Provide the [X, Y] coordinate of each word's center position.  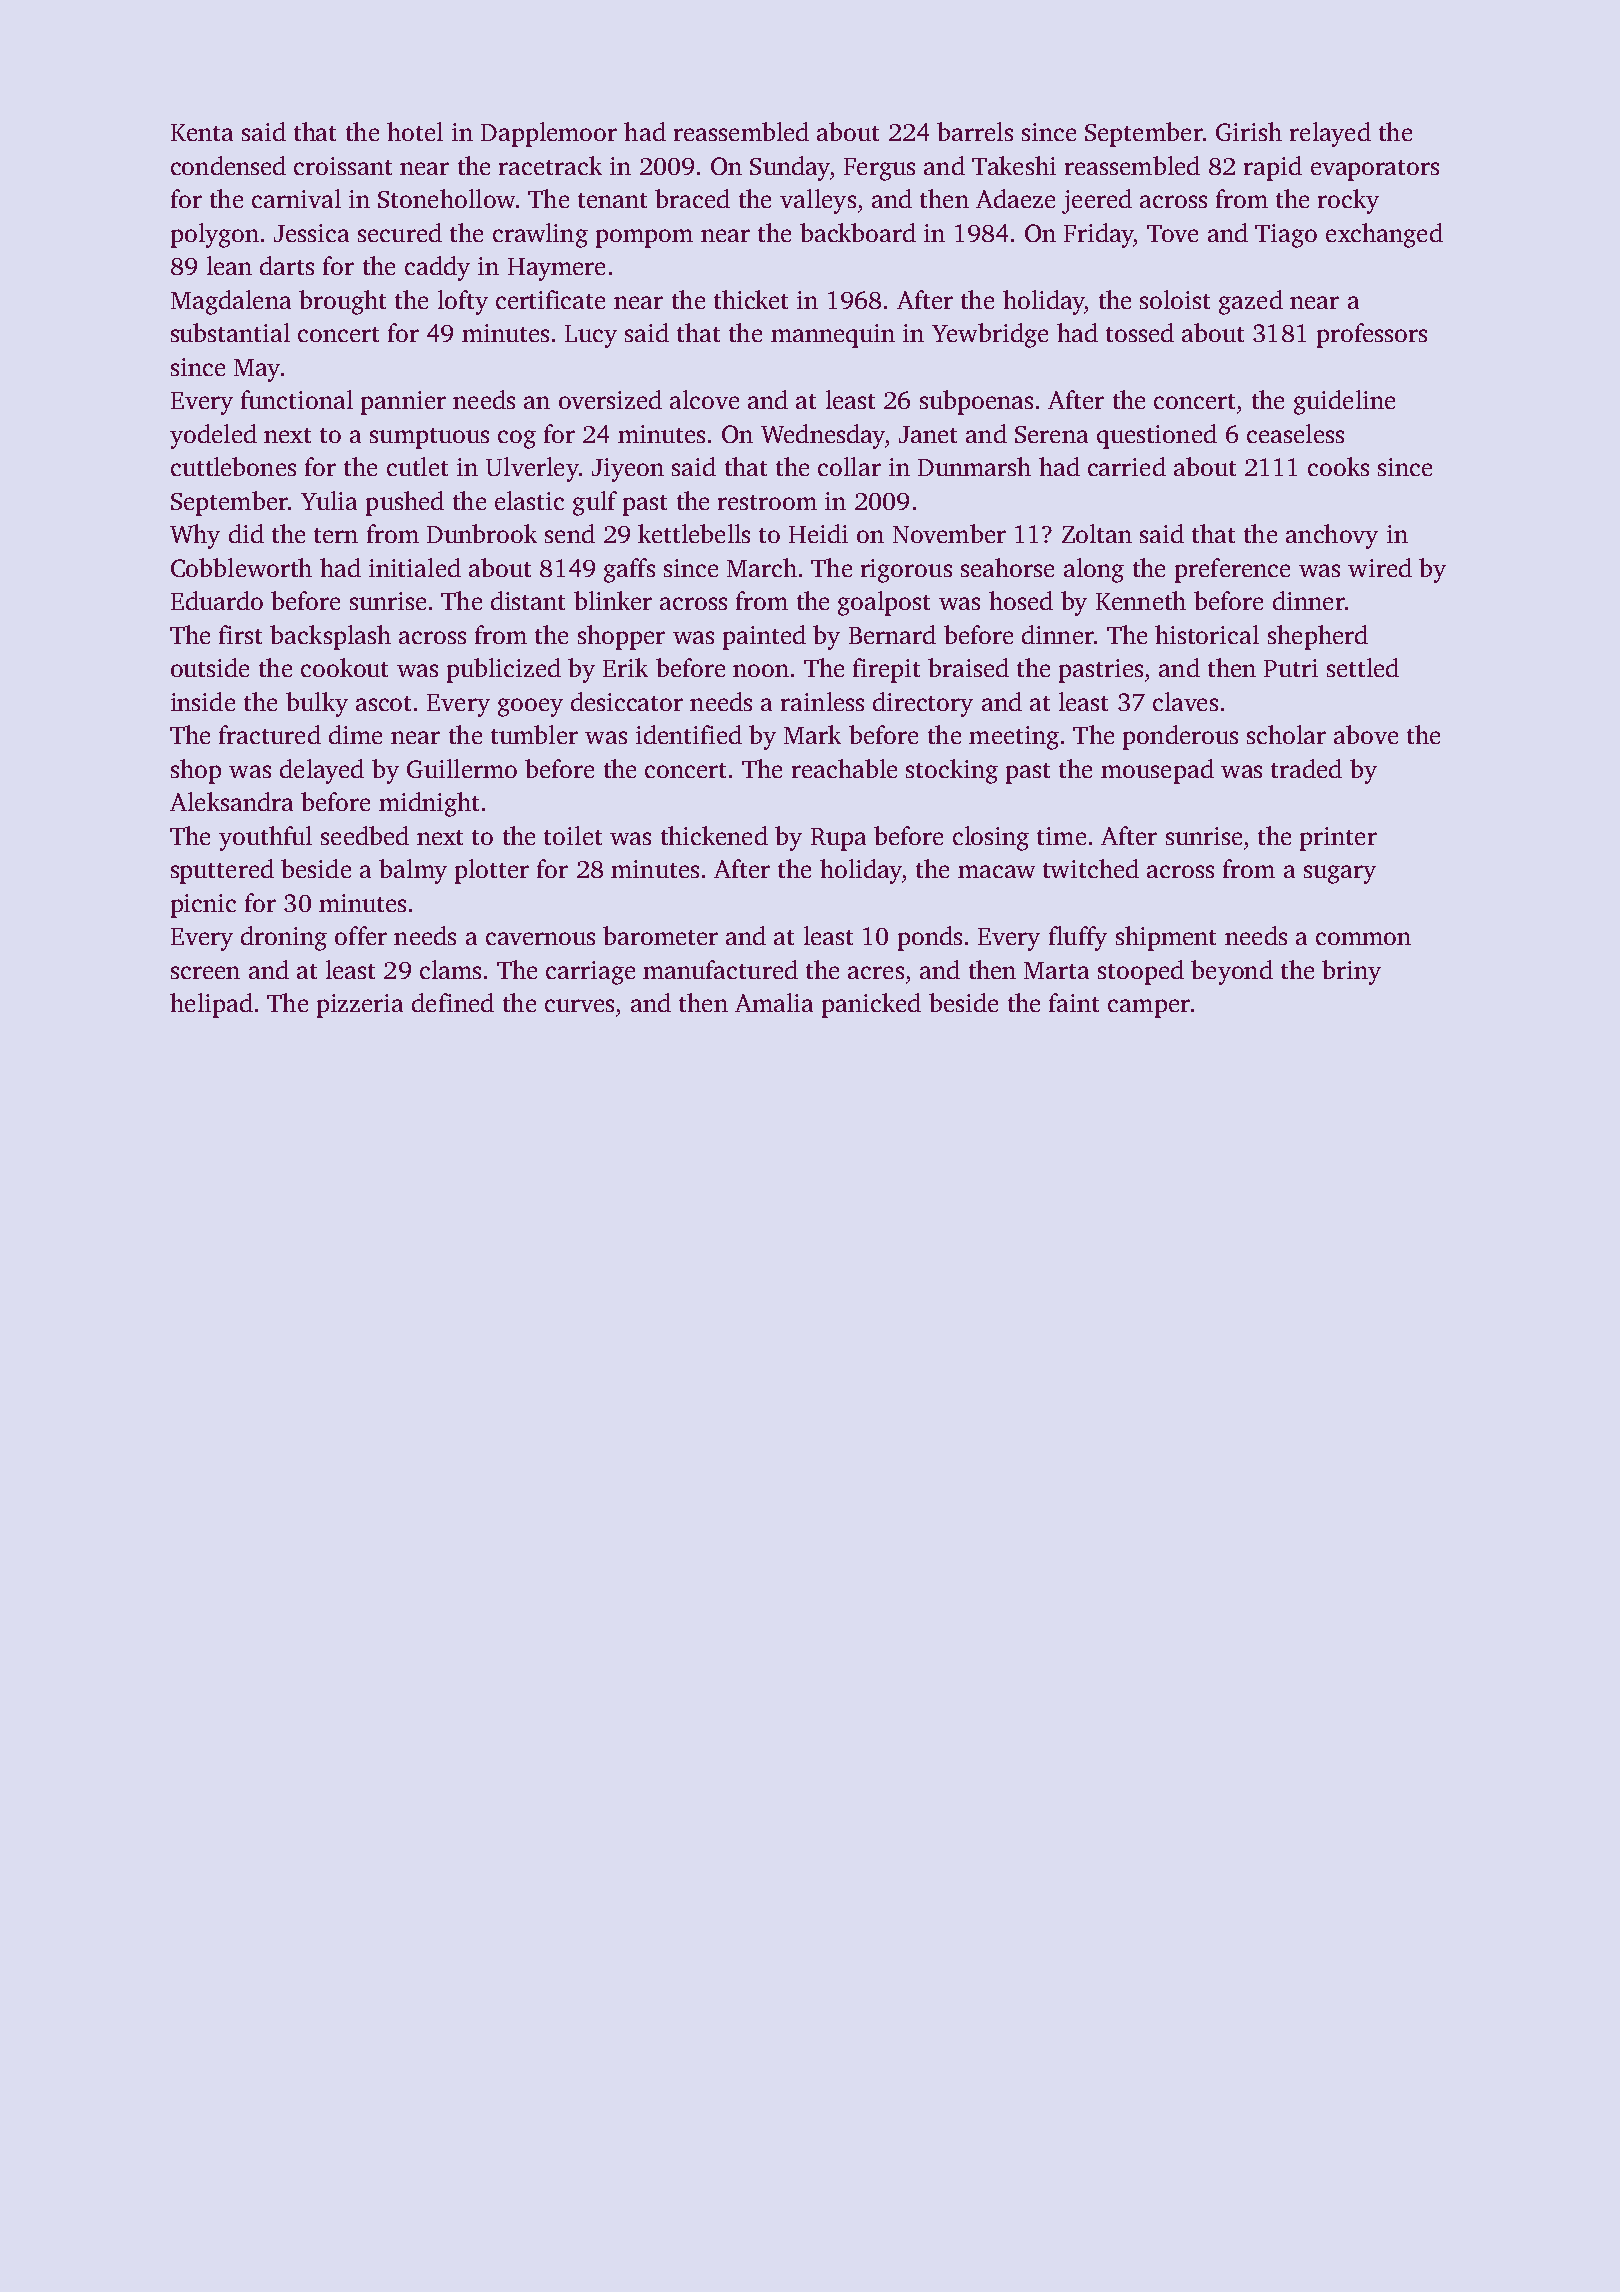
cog [517, 439]
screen [205, 972]
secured [400, 232]
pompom [644, 238]
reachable [844, 768]
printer [1338, 839]
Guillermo [462, 768]
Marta [1056, 970]
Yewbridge [990, 335]
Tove [1172, 233]
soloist [1175, 299]
